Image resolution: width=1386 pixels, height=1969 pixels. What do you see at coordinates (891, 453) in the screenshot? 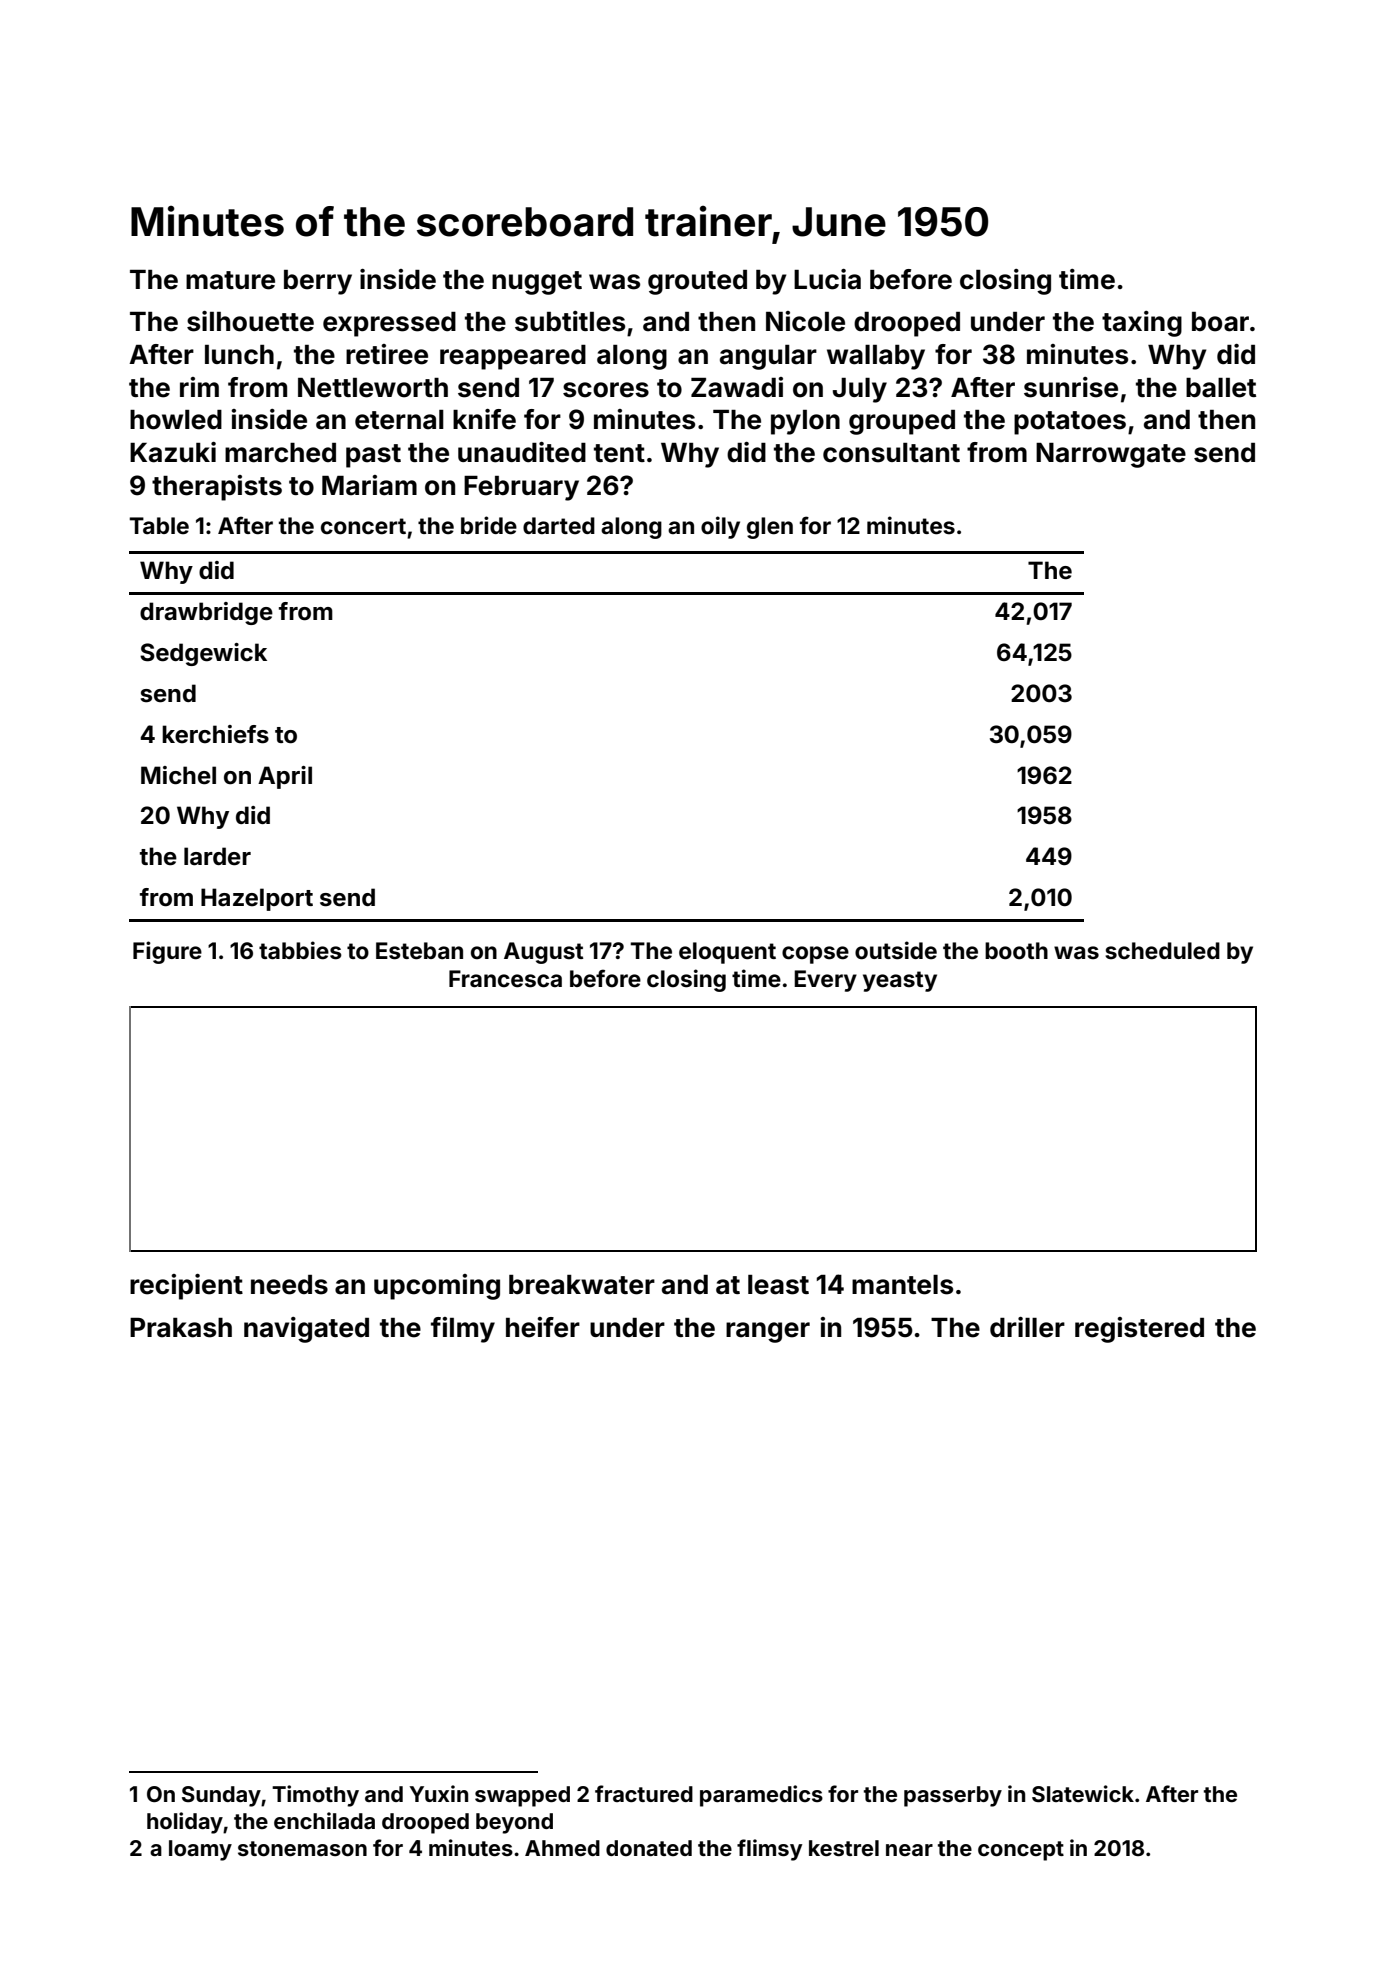
I see `consultant` at bounding box center [891, 453].
